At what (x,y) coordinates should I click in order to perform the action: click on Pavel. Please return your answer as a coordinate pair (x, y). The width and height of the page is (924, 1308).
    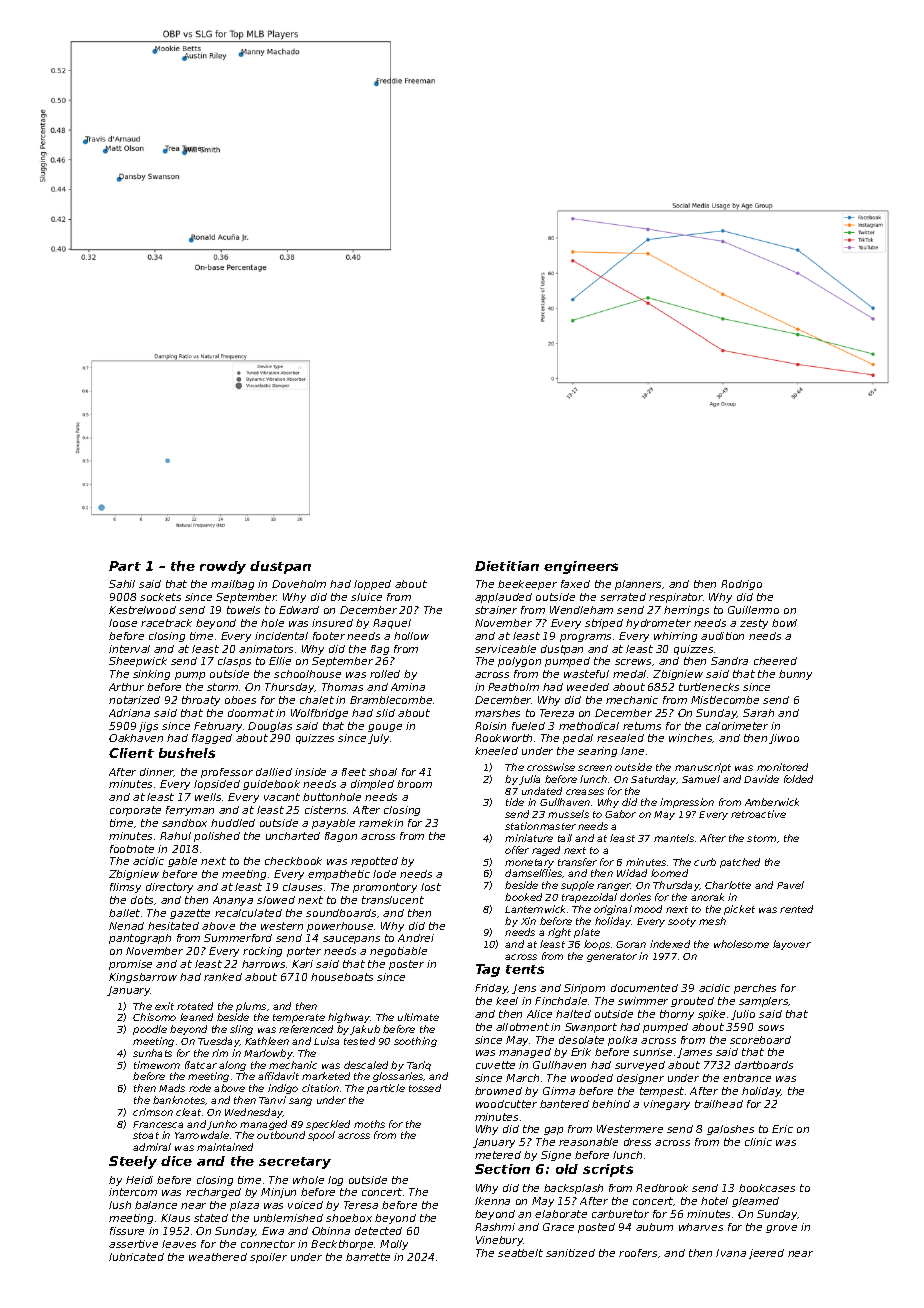
    Looking at the image, I should click on (790, 885).
